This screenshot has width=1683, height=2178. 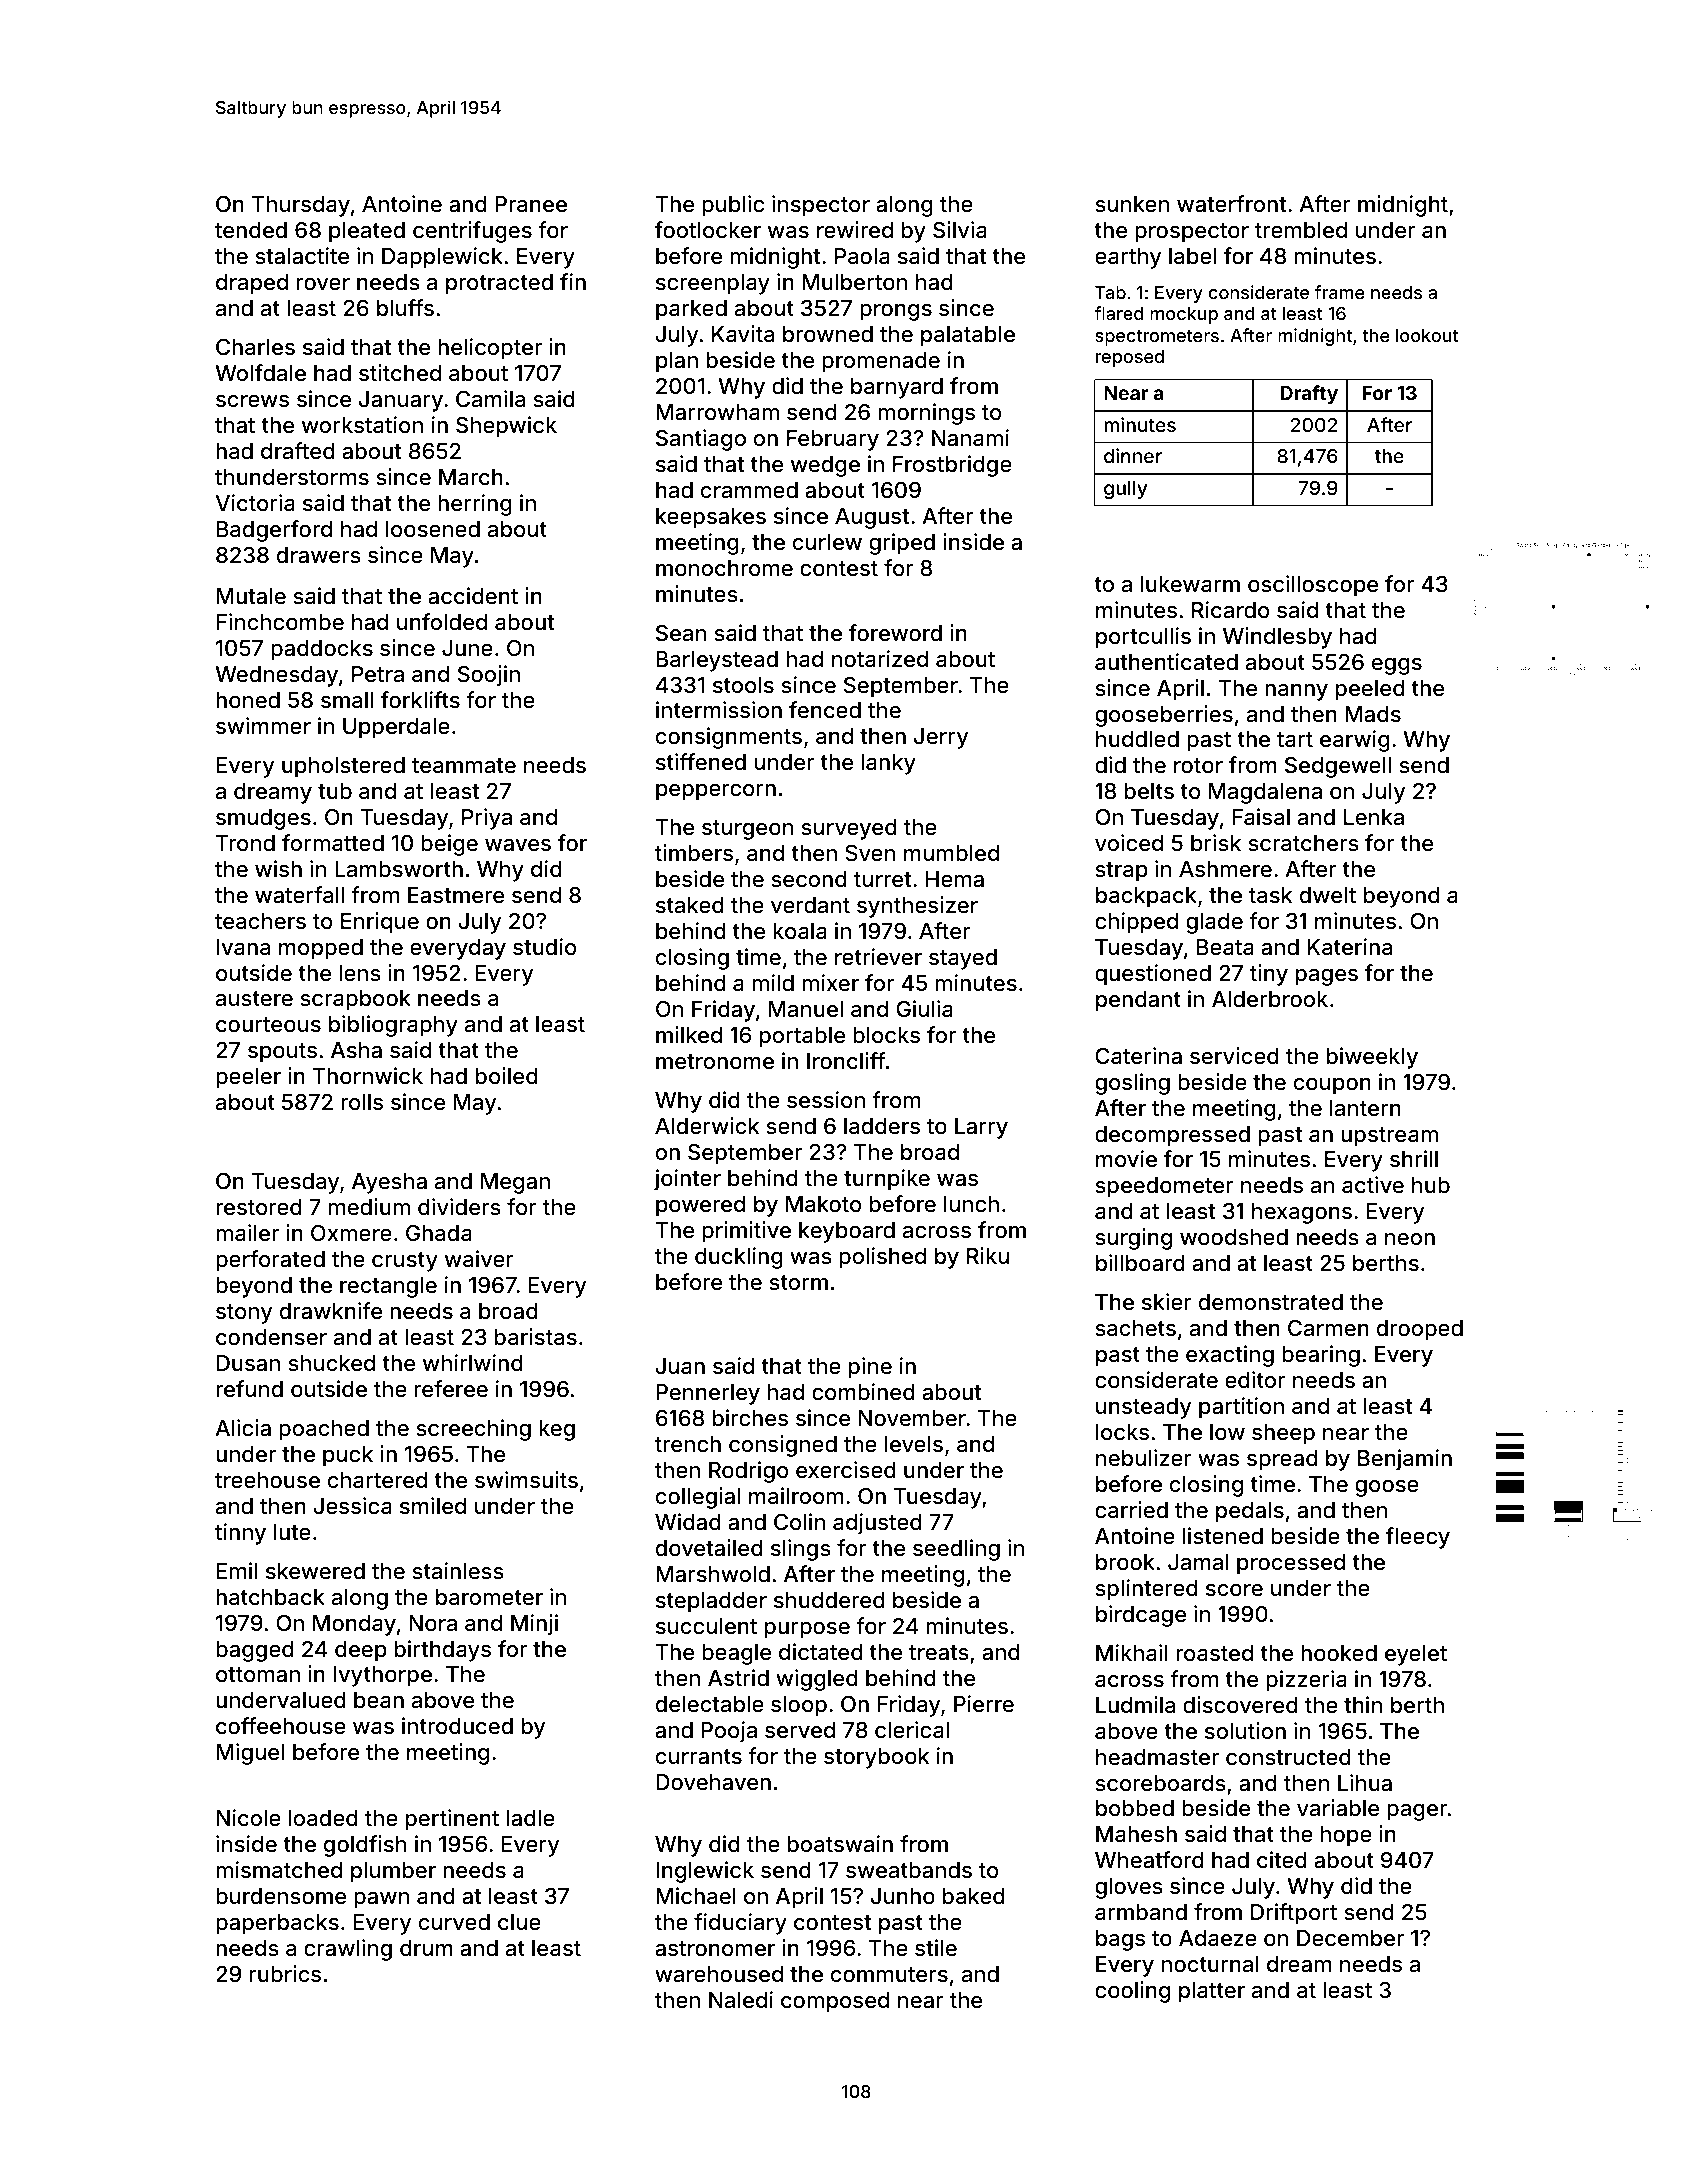 What do you see at coordinates (531, 204) in the screenshot?
I see `Pranee` at bounding box center [531, 204].
